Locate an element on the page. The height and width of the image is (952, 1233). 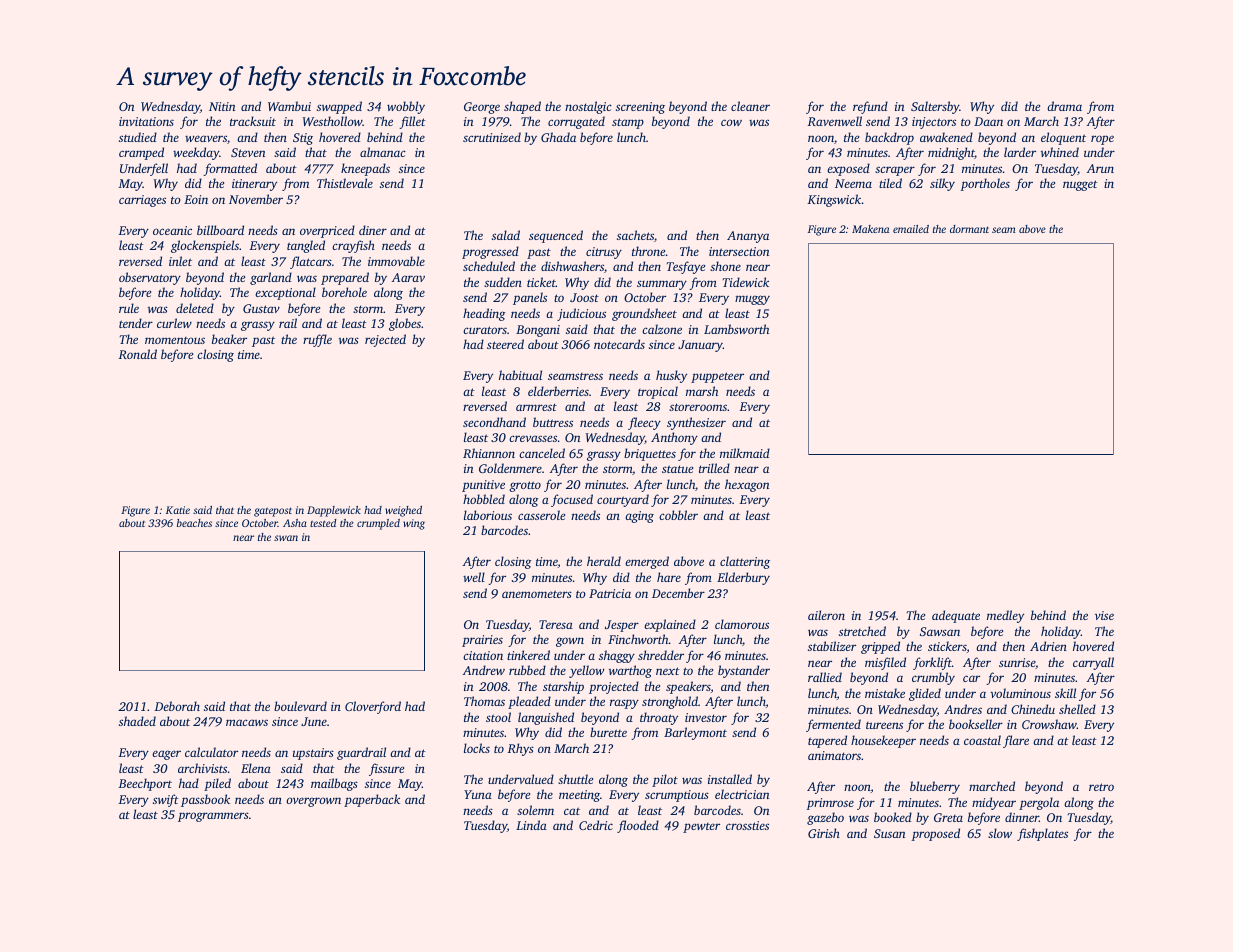
nostalgic is located at coordinates (588, 107).
